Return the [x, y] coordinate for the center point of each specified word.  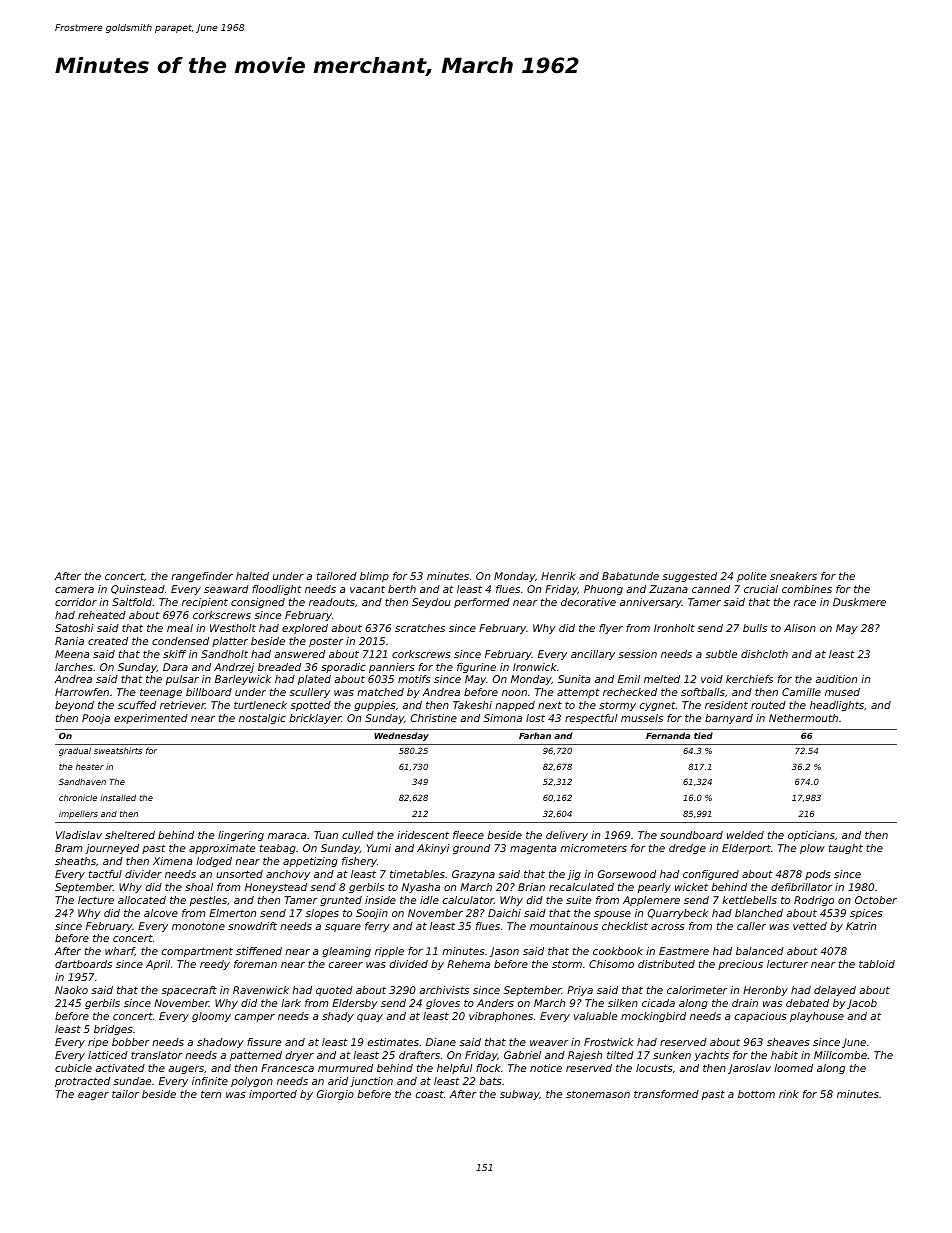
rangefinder [202, 577]
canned [711, 589]
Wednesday [401, 736]
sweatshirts [118, 750]
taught [846, 849]
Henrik [558, 576]
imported [273, 1095]
